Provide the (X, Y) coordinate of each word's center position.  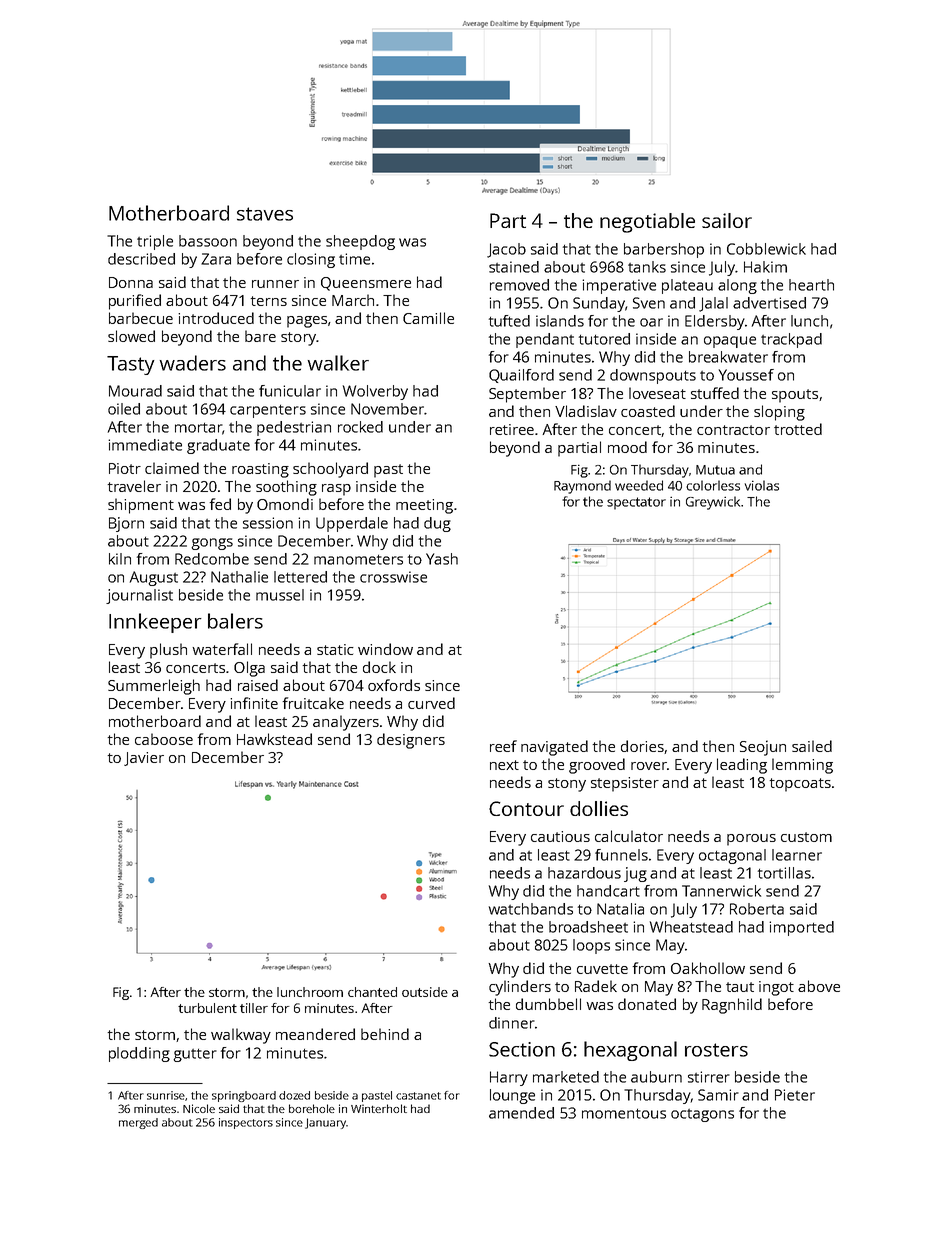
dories (642, 746)
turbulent (207, 1008)
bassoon (208, 241)
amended (521, 1113)
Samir (718, 1095)
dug (437, 524)
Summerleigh (154, 687)
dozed (294, 1095)
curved (431, 703)
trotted (798, 429)
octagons (702, 1115)
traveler (134, 486)
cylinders (520, 988)
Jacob (506, 250)
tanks (647, 267)
